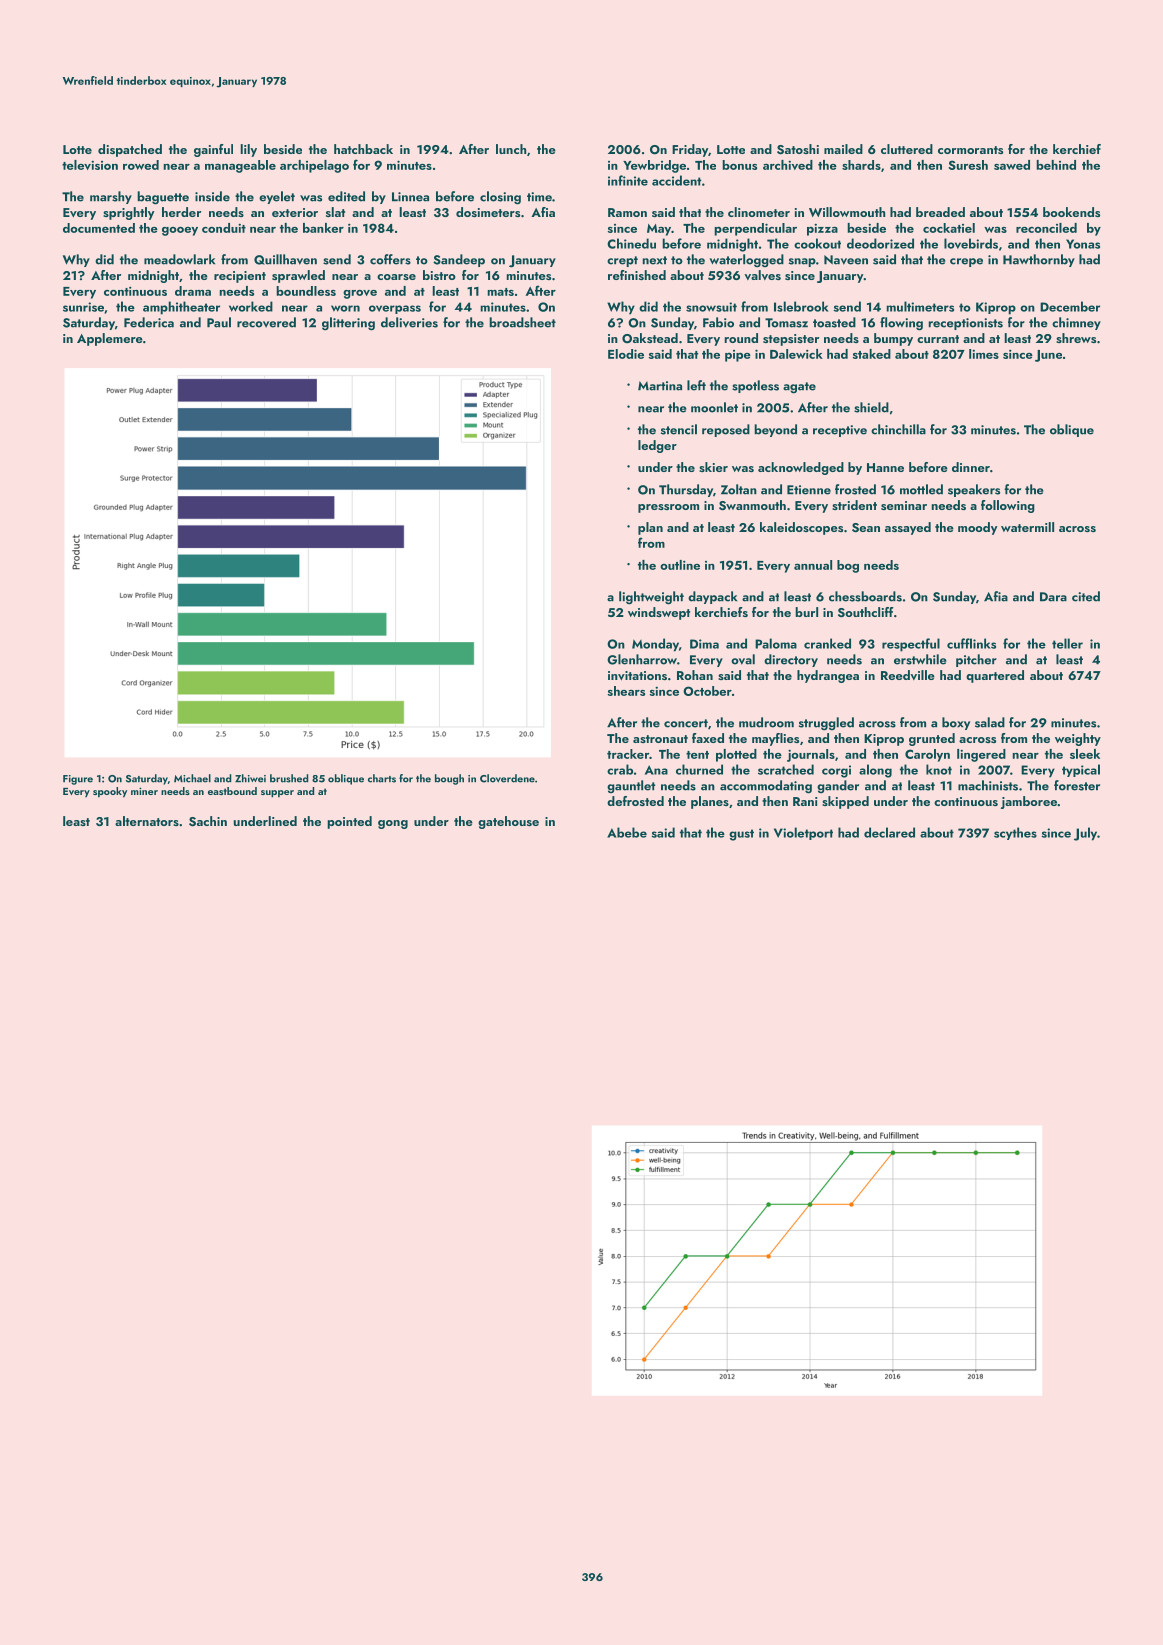  I want to click on bookends, so click(1071, 212).
